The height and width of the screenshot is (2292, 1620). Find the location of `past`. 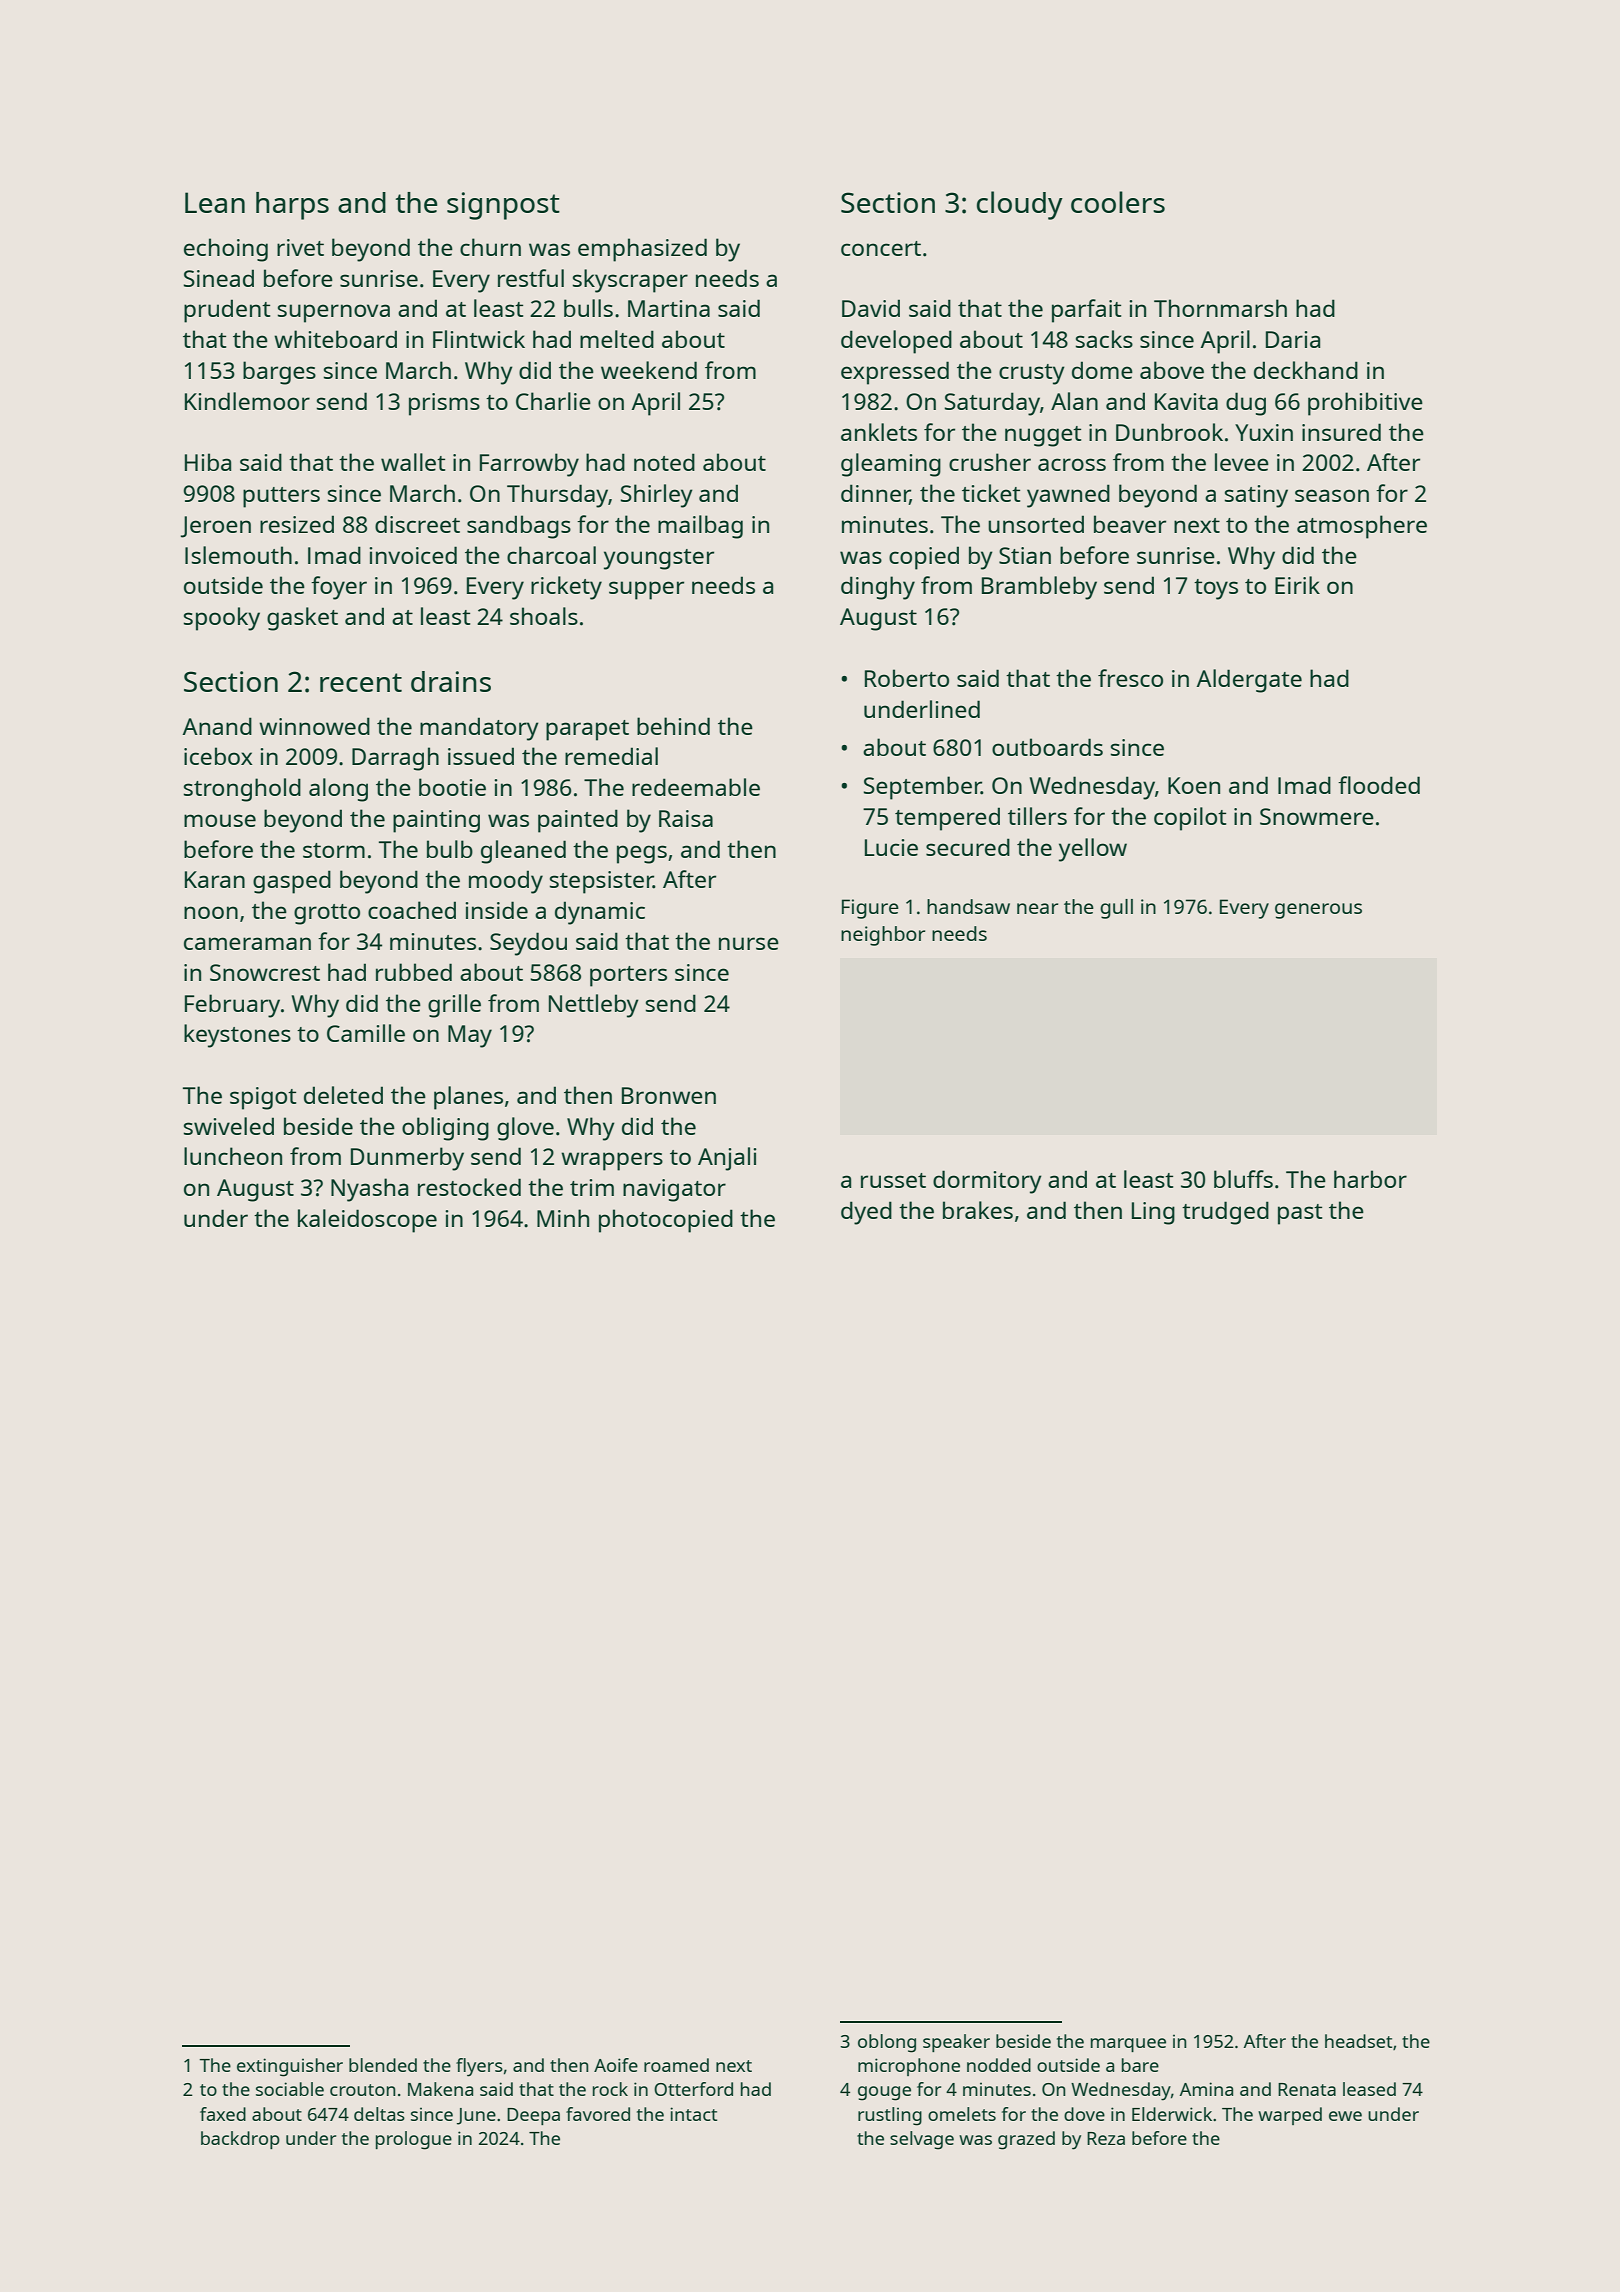

past is located at coordinates (1300, 1214).
